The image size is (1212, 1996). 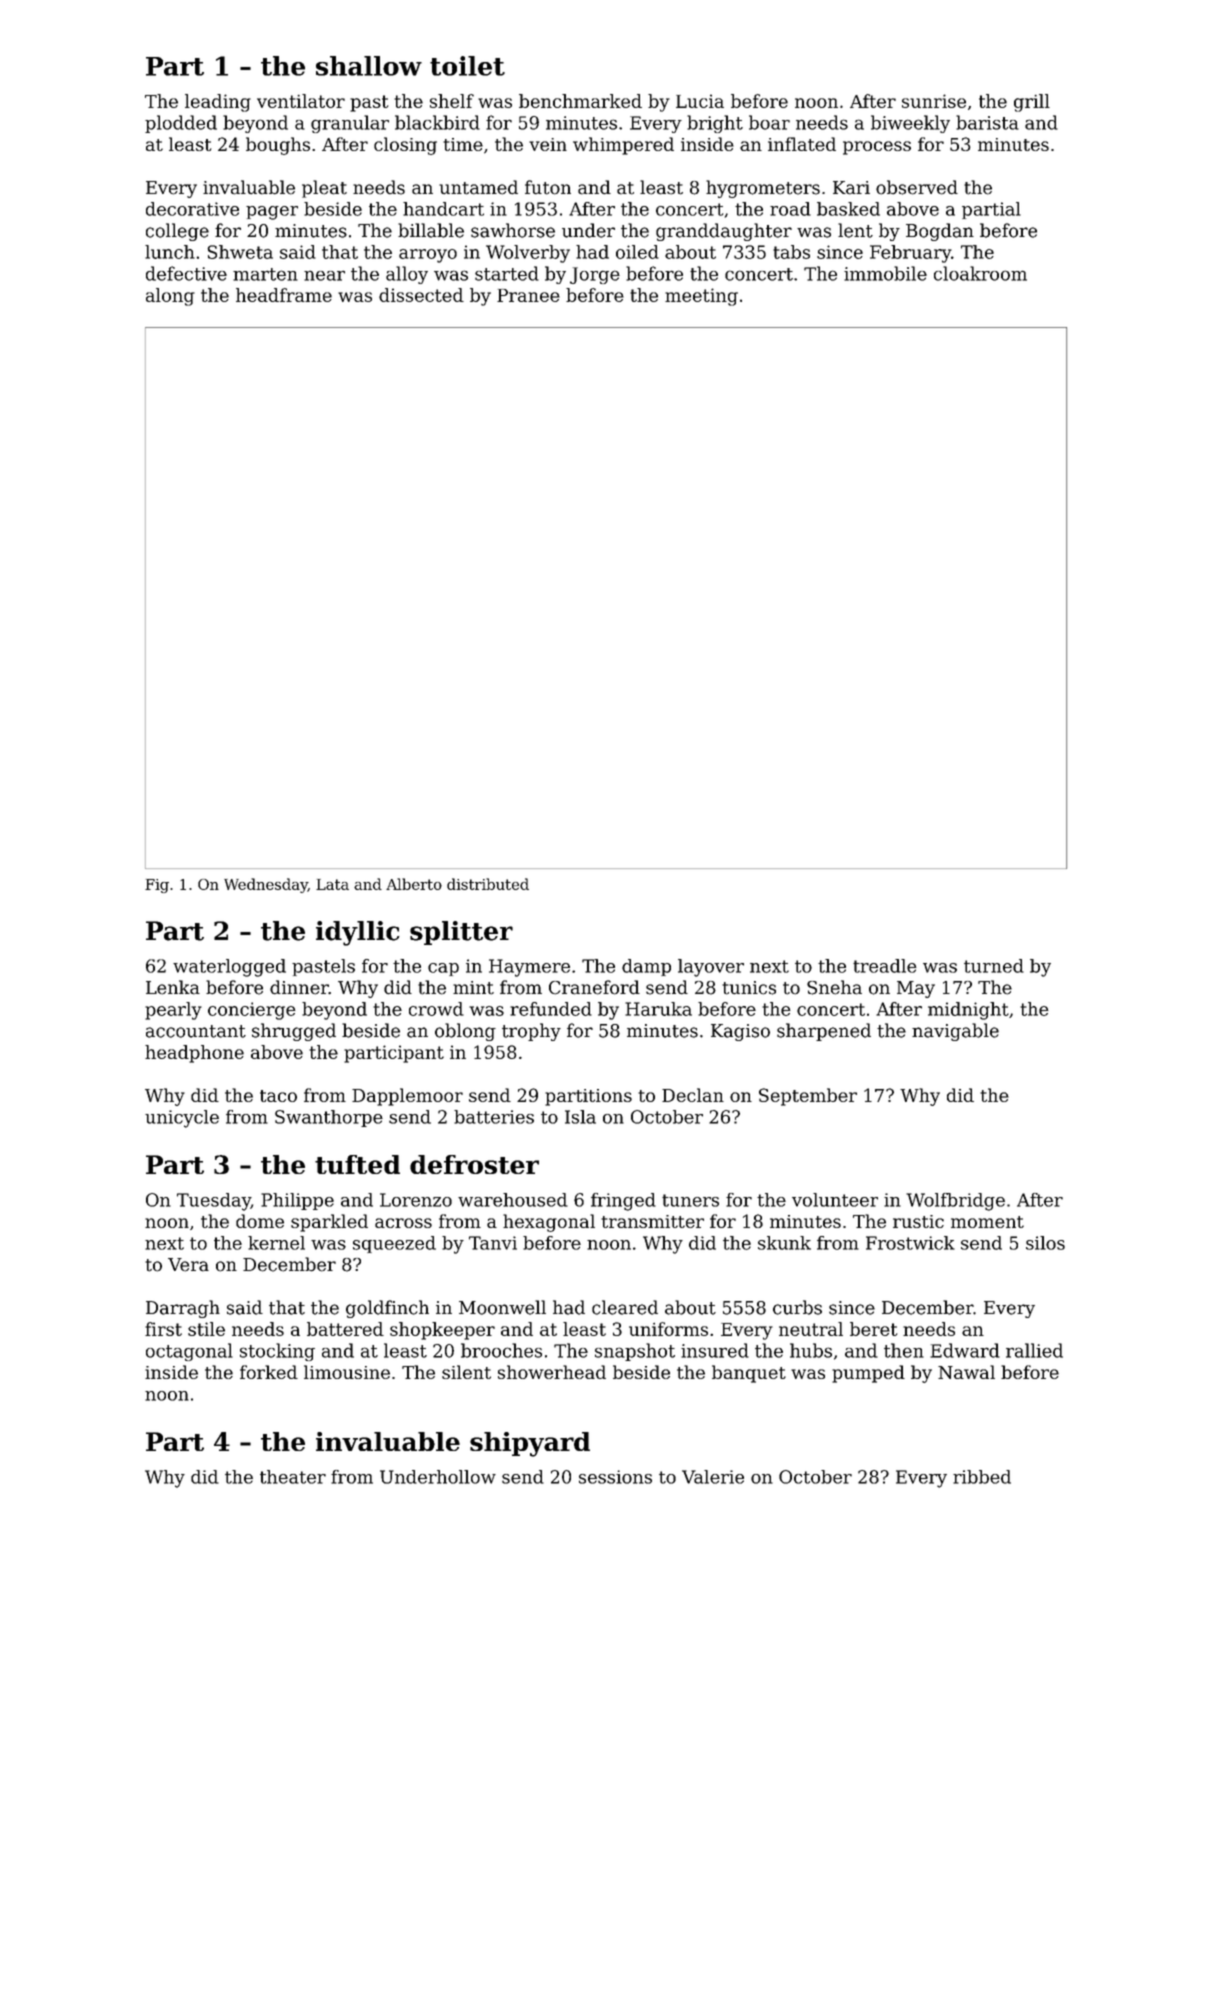 What do you see at coordinates (1032, 103) in the screenshot?
I see `grill` at bounding box center [1032, 103].
